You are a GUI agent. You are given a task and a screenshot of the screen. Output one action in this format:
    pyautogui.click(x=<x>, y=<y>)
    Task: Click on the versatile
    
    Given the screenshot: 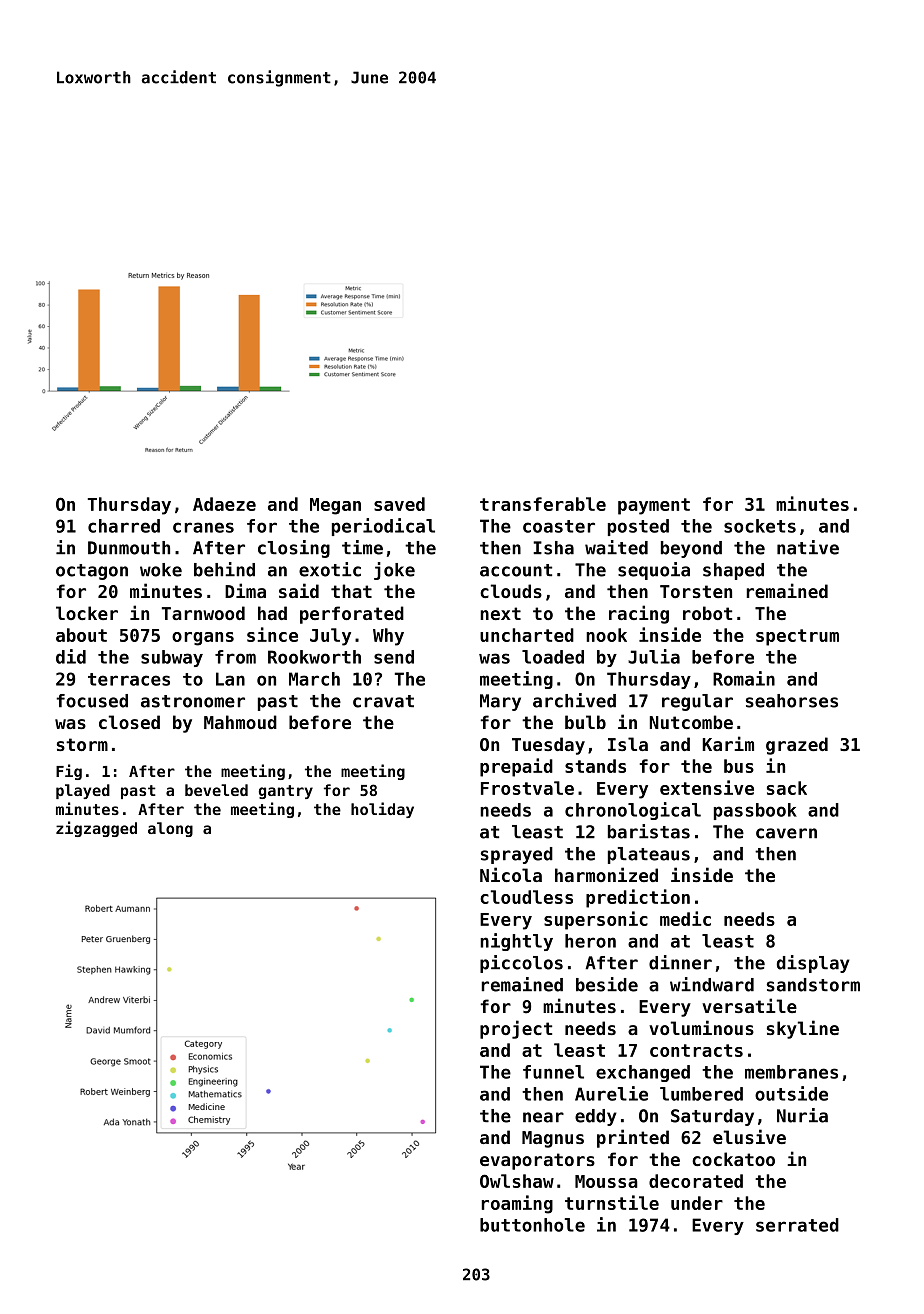 What is the action you would take?
    pyautogui.click(x=749, y=1005)
